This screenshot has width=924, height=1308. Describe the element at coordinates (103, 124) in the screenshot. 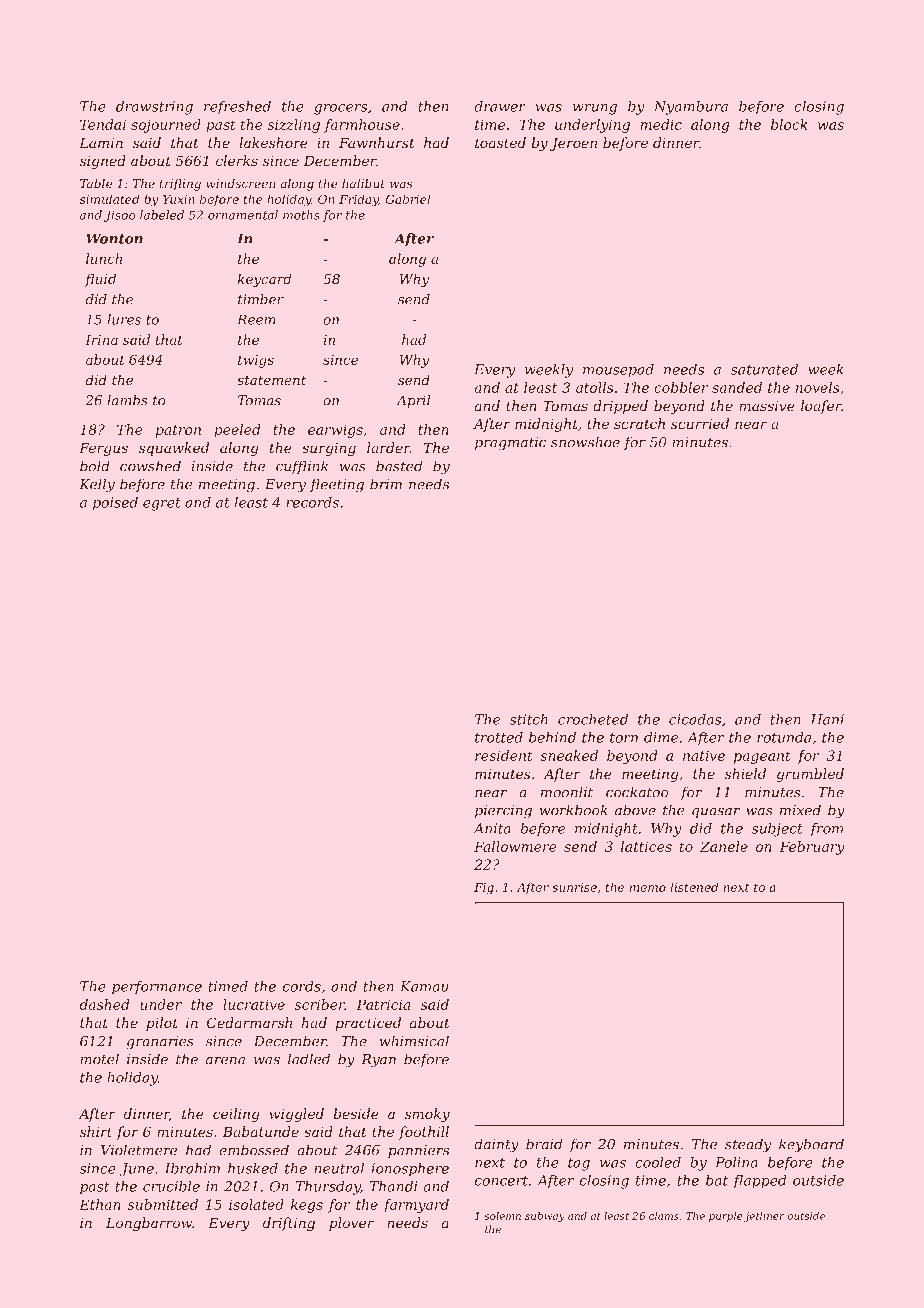

I see `Tendai` at that location.
